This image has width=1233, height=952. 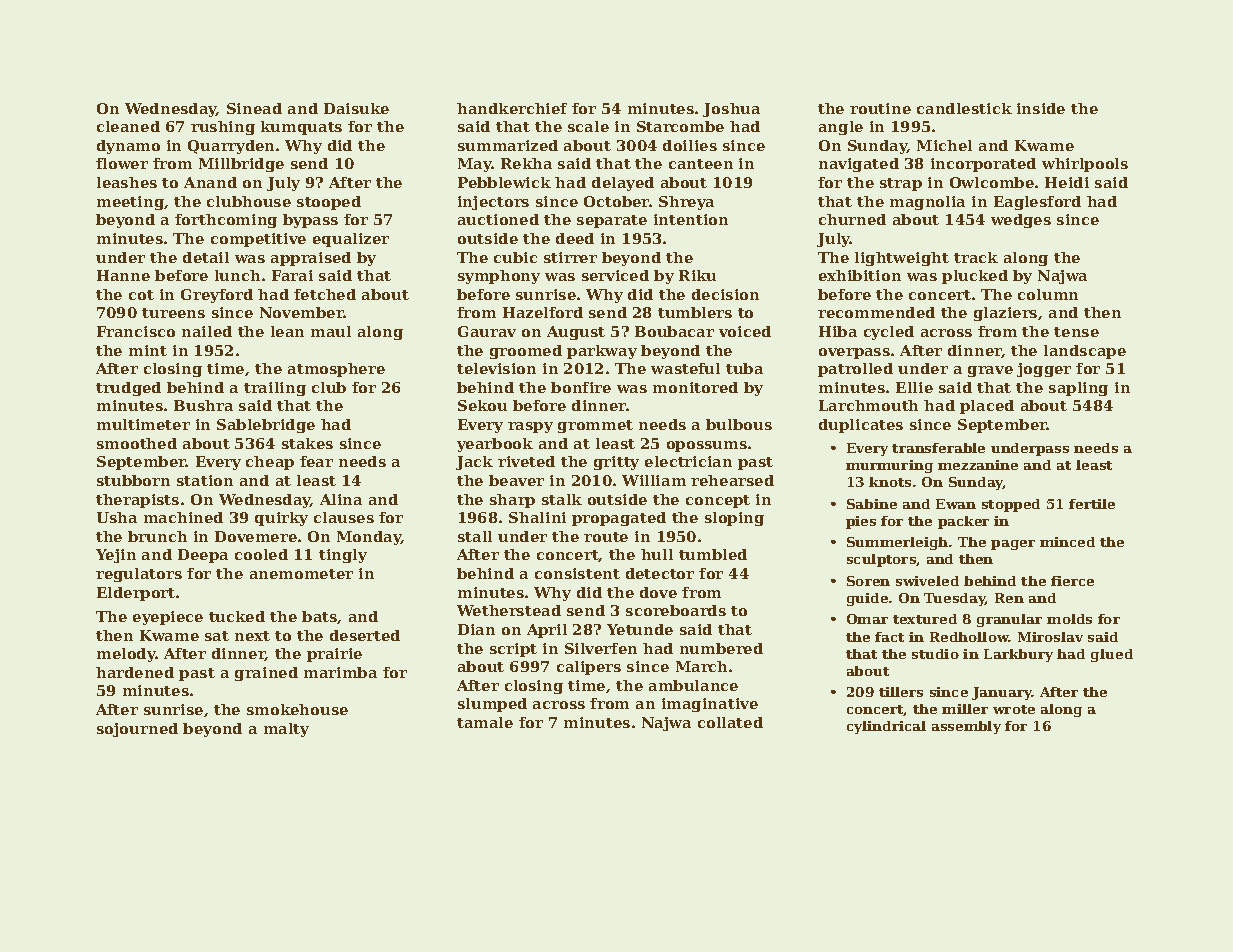 What do you see at coordinates (266, 674) in the image?
I see `grained` at bounding box center [266, 674].
